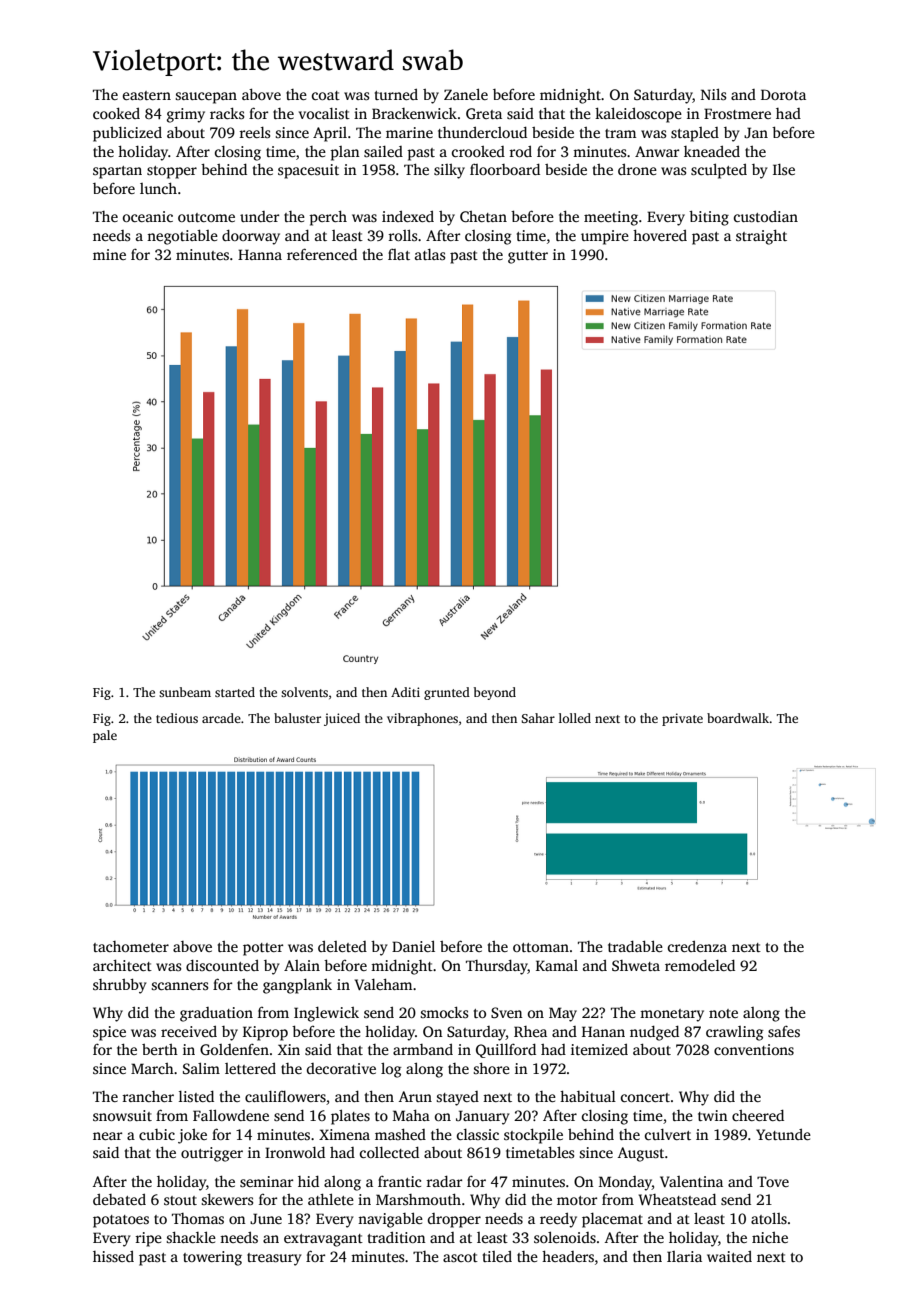 The image size is (908, 1316). Describe the element at coordinates (109, 254) in the screenshot. I see `mine` at that location.
